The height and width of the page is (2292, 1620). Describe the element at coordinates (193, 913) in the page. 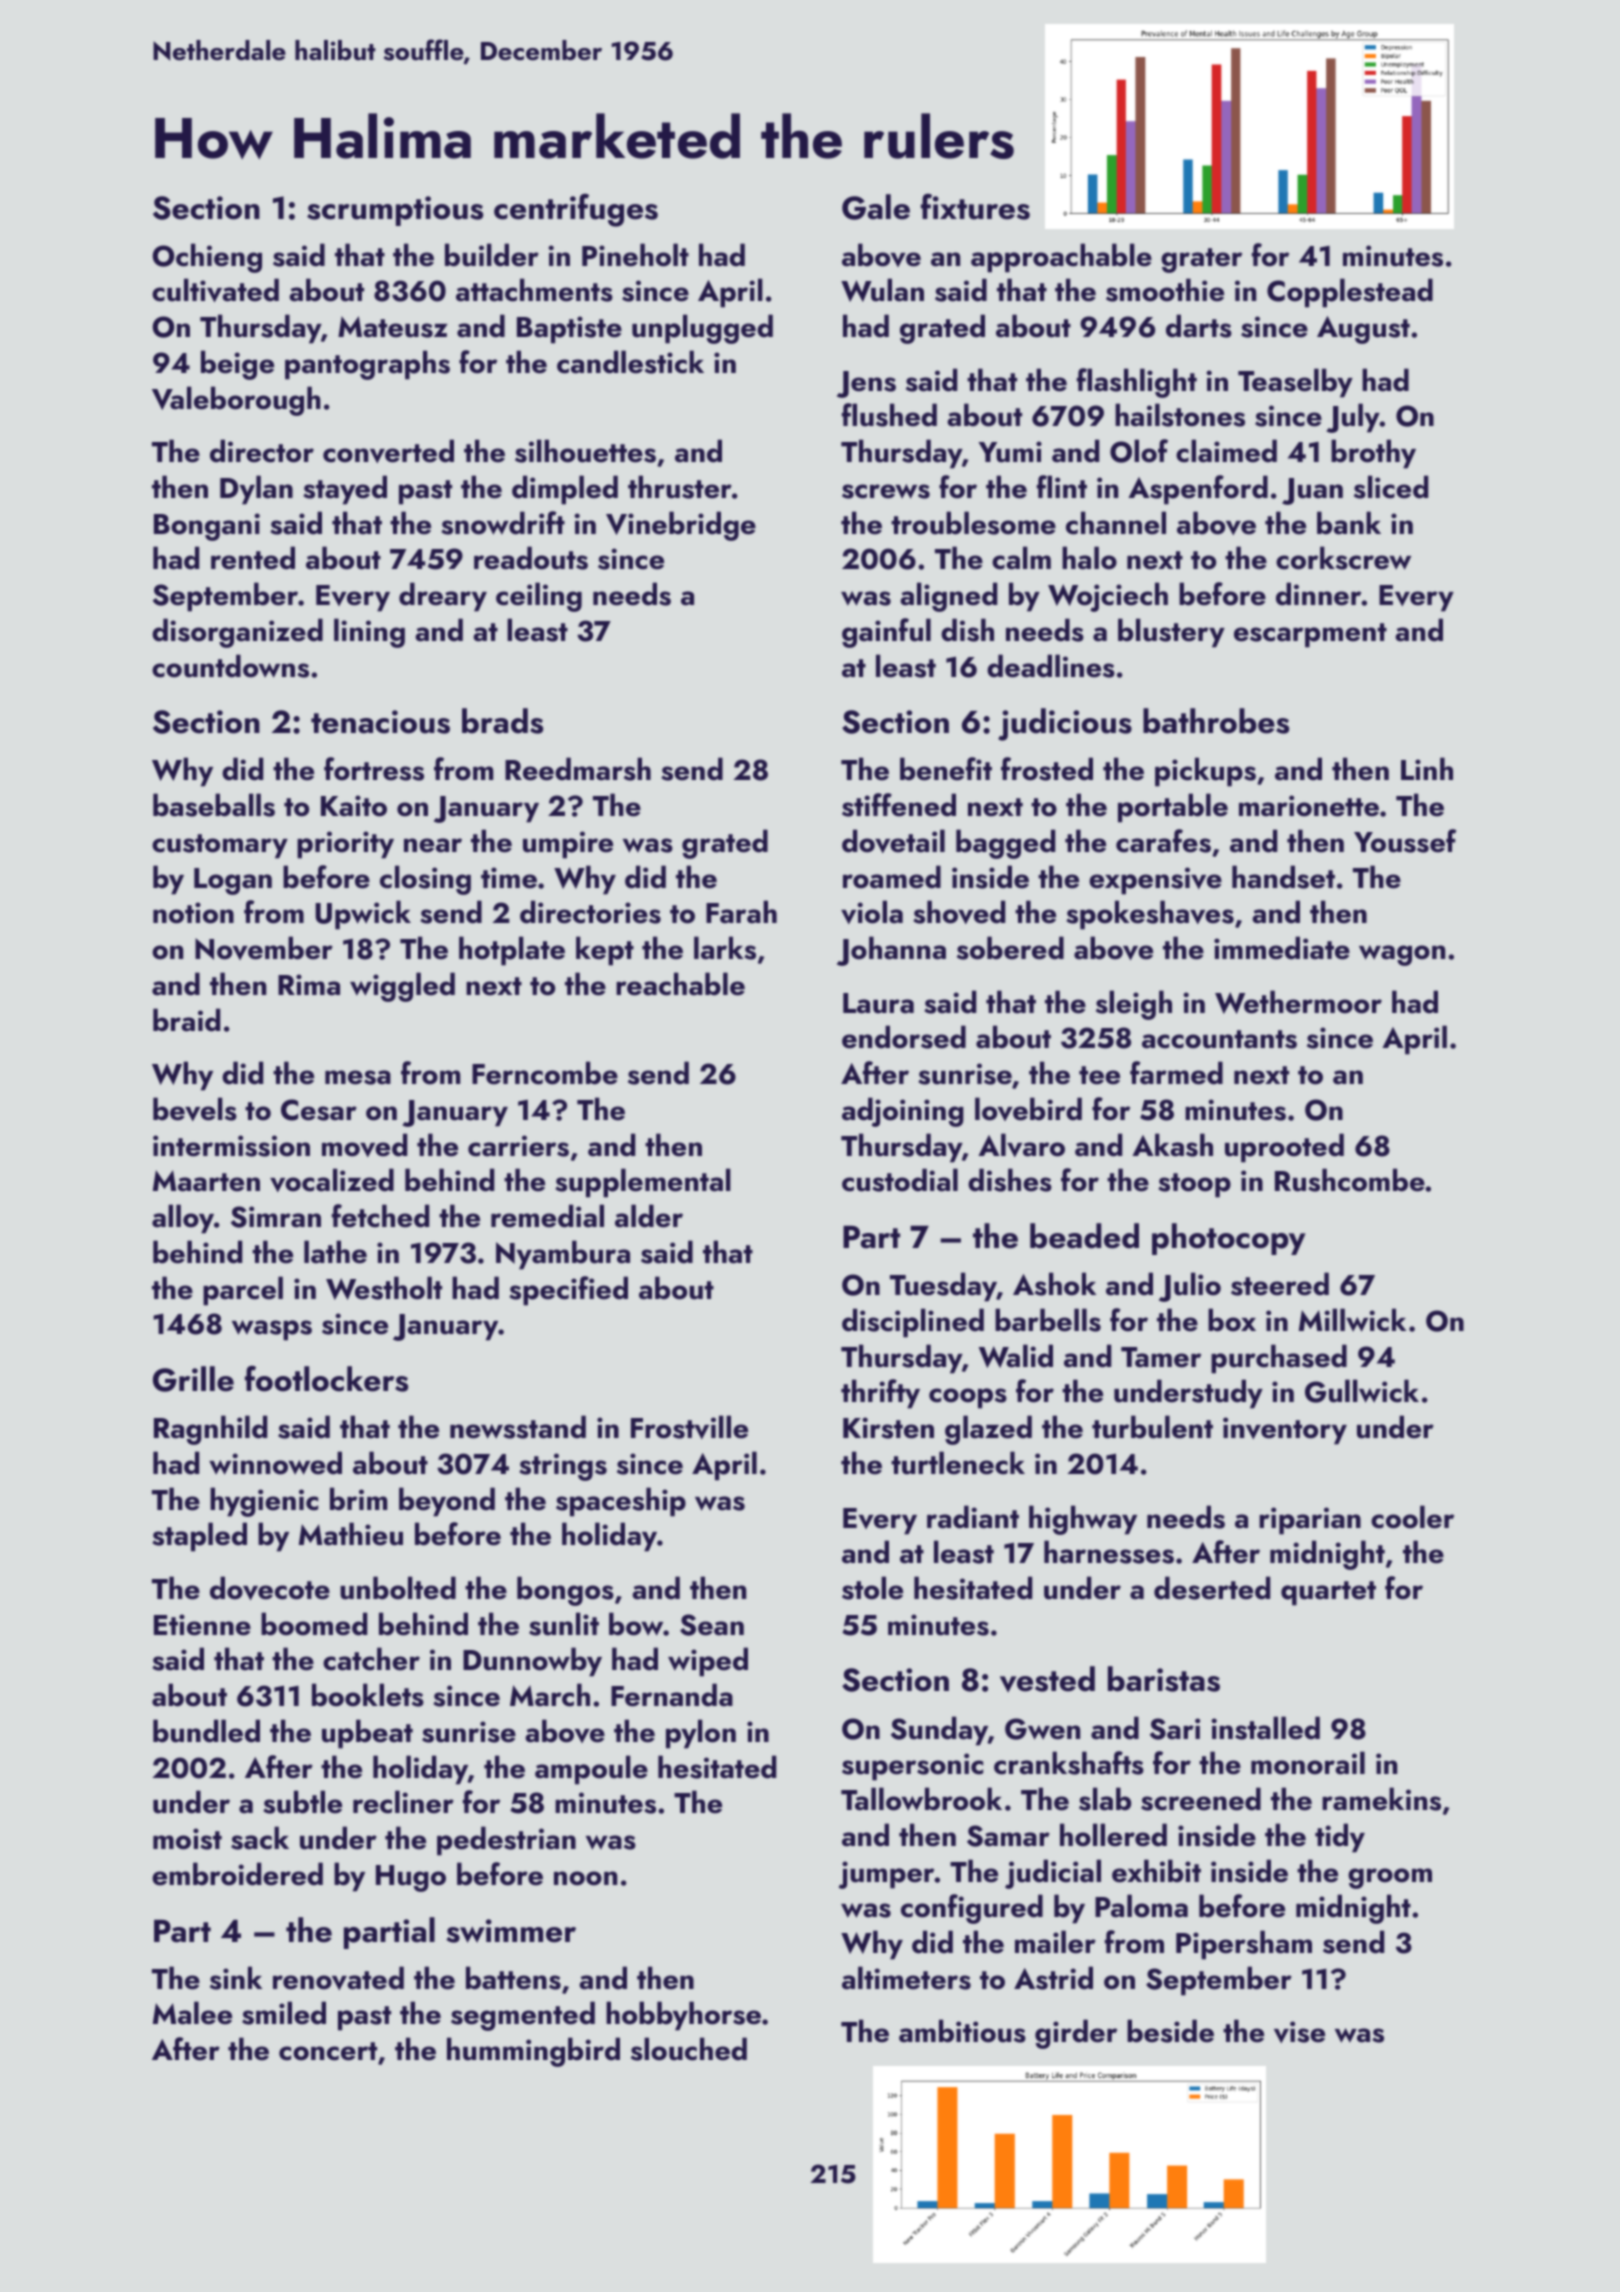

I see `notion` at that location.
